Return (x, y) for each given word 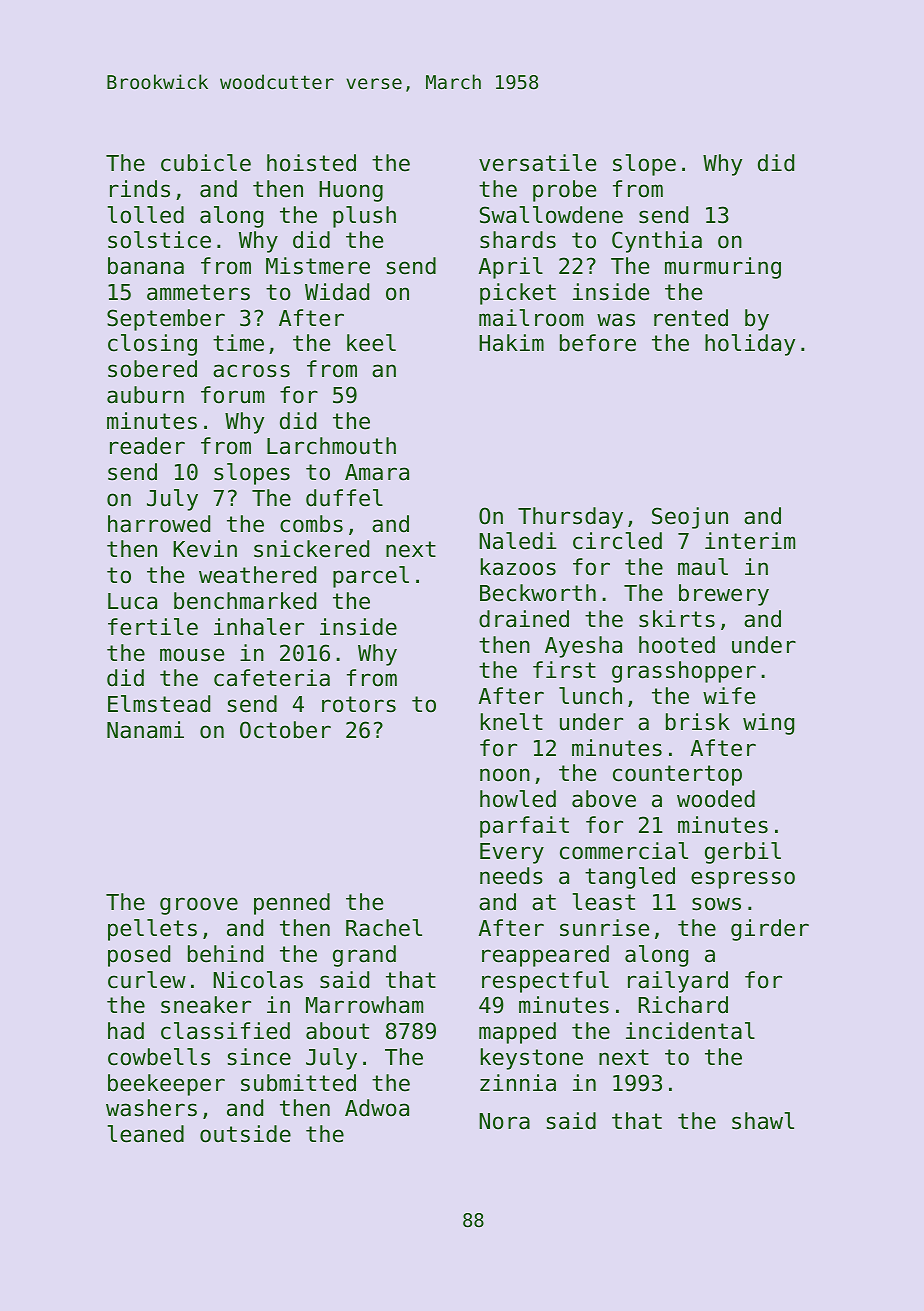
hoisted (311, 163)
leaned (146, 1134)
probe (564, 191)
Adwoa (377, 1108)
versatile (537, 163)
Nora (504, 1121)
